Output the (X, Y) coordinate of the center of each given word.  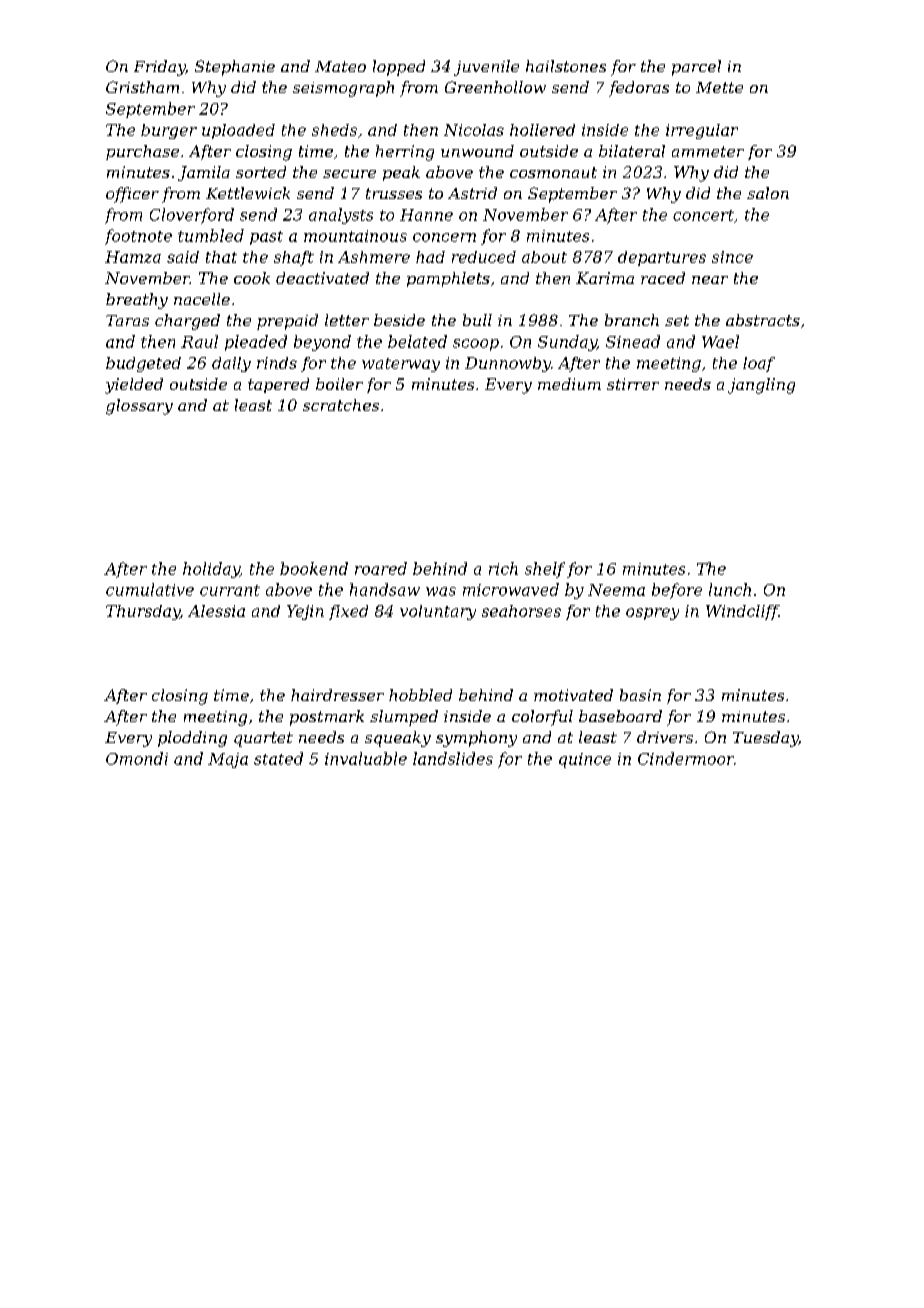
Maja (228, 760)
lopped (399, 68)
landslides (453, 758)
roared (381, 568)
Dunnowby (508, 364)
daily (231, 364)
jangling (761, 386)
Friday (159, 68)
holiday (211, 570)
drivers (665, 737)
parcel (696, 68)
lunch (730, 589)
